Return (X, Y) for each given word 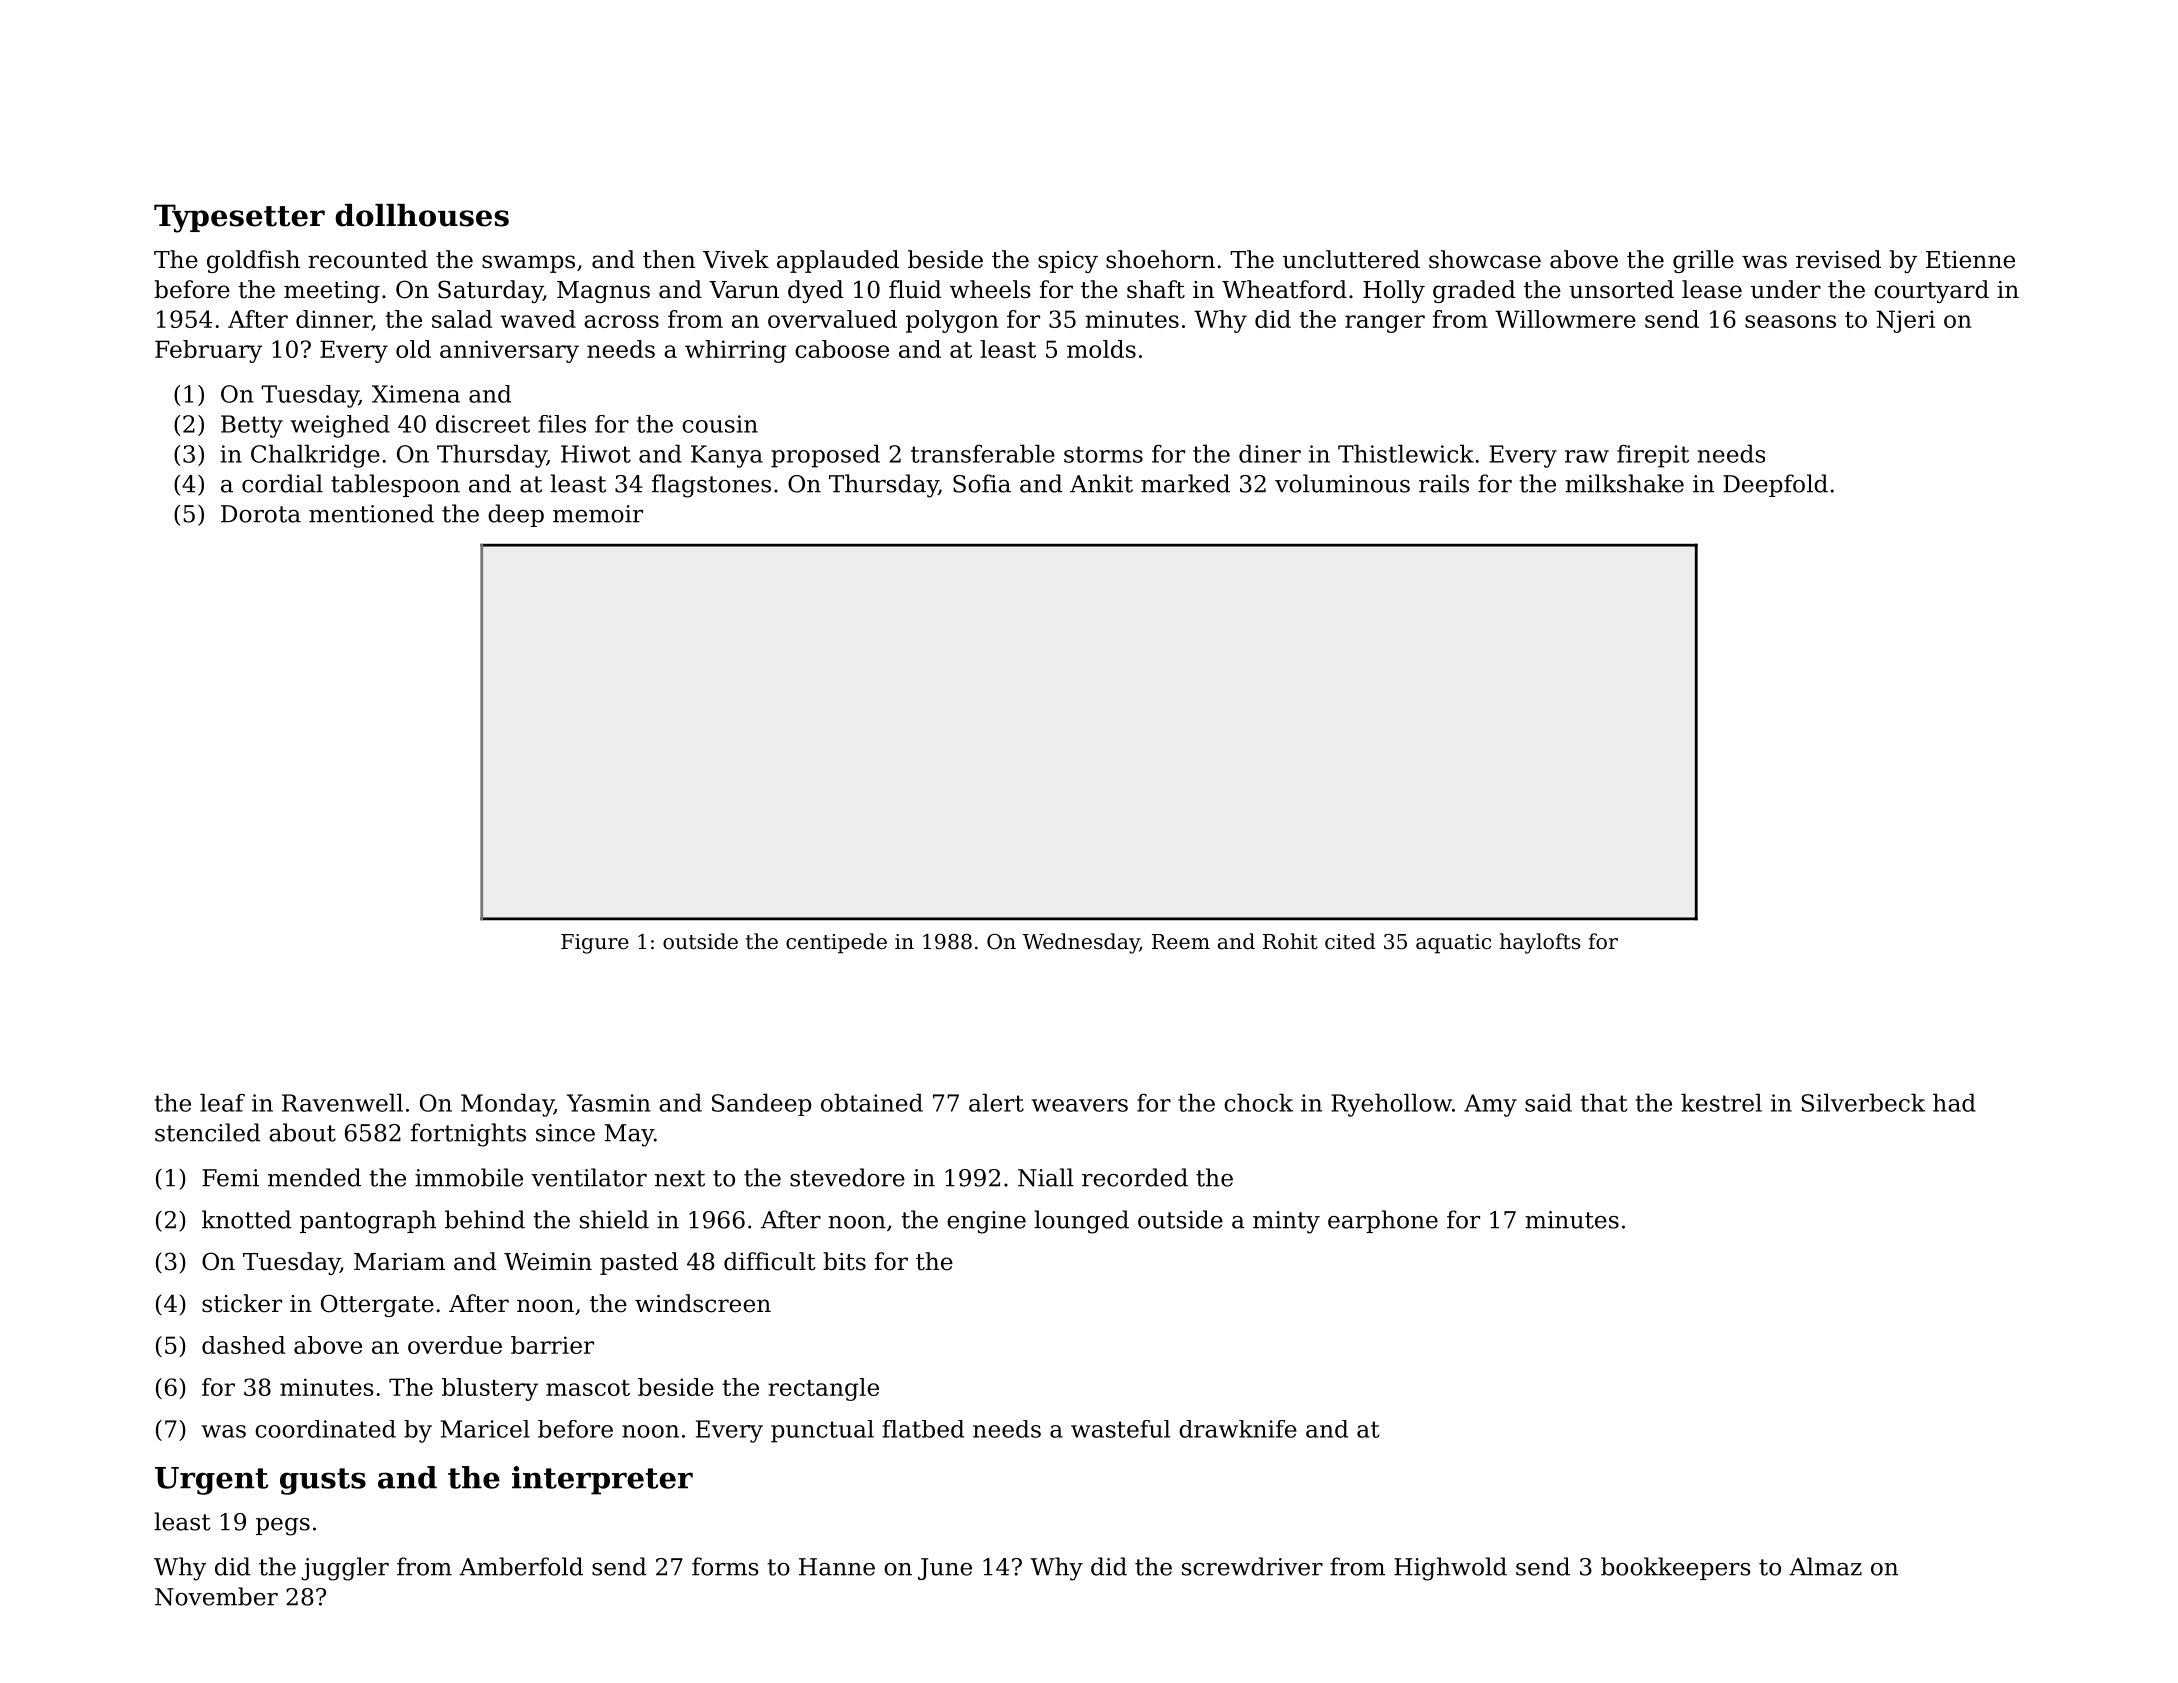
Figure (595, 944)
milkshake (1624, 483)
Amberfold (521, 1566)
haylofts (1540, 943)
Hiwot (596, 454)
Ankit (1101, 483)
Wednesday (1081, 943)
